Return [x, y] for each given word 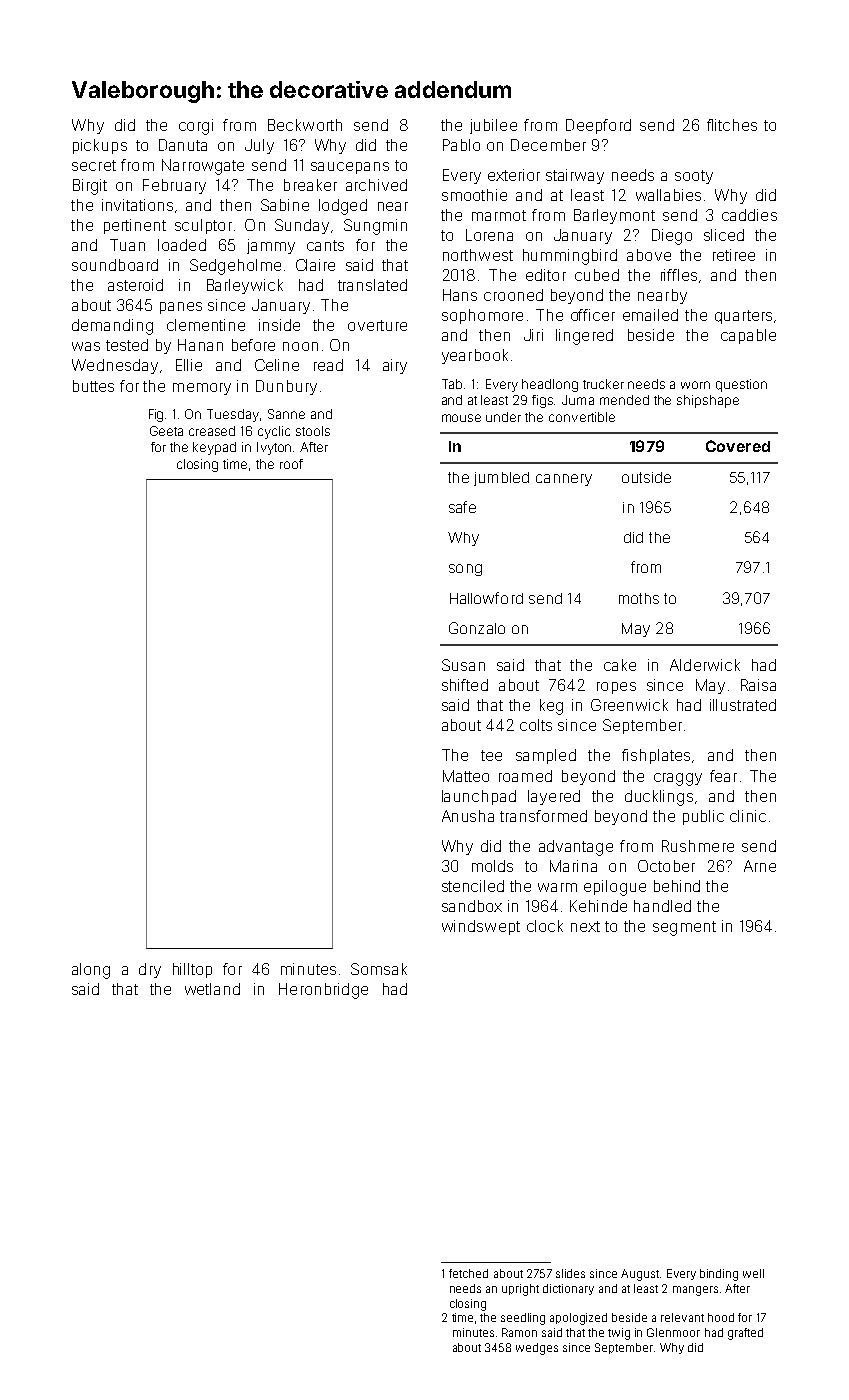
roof [291, 464]
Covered [738, 446]
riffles [679, 275]
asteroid [135, 285]
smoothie [474, 195]
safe [462, 507]
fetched [468, 1273]
